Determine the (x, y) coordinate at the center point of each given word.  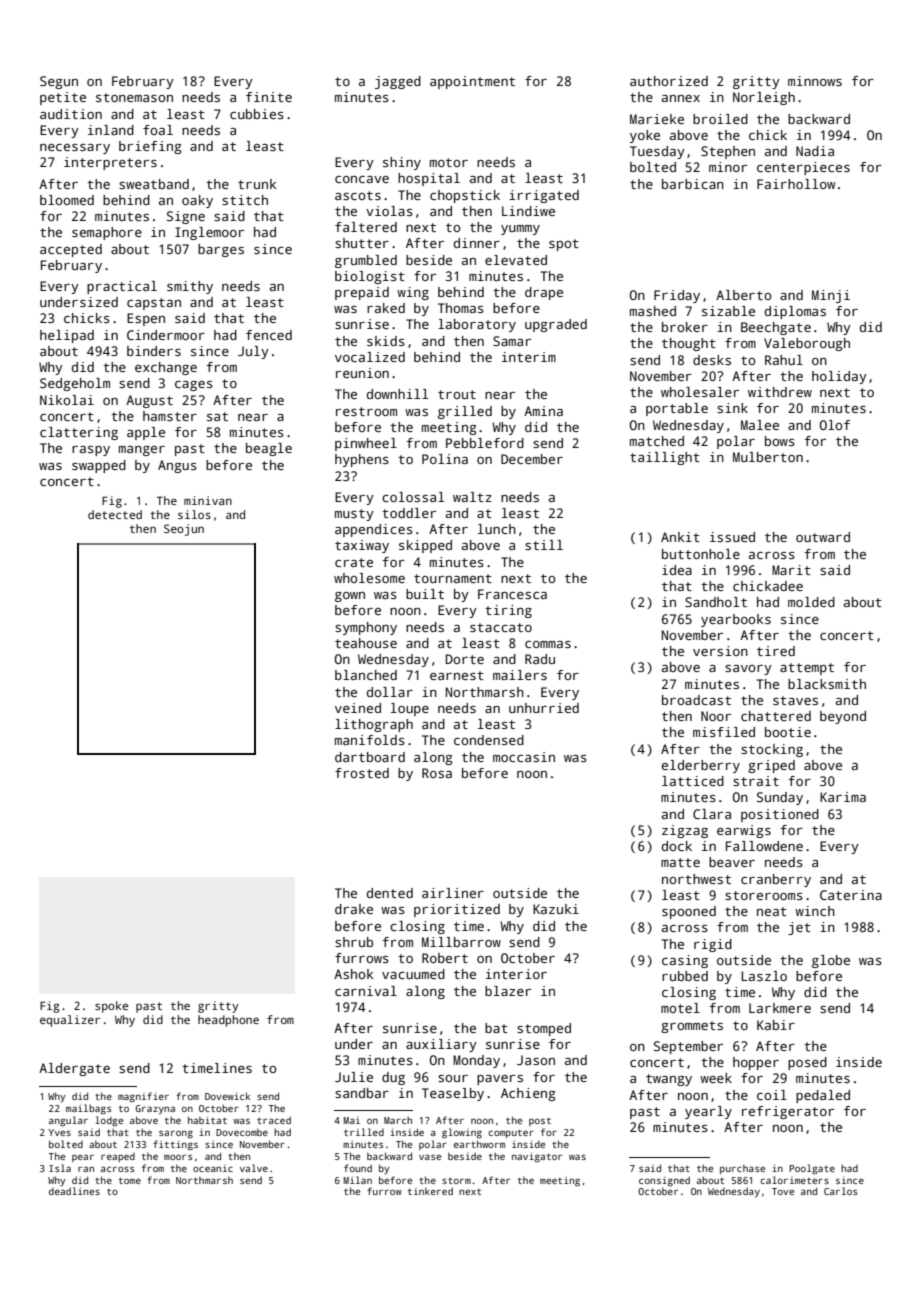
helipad (67, 336)
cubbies (257, 114)
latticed (693, 781)
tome (130, 1180)
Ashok (353, 974)
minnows (815, 81)
